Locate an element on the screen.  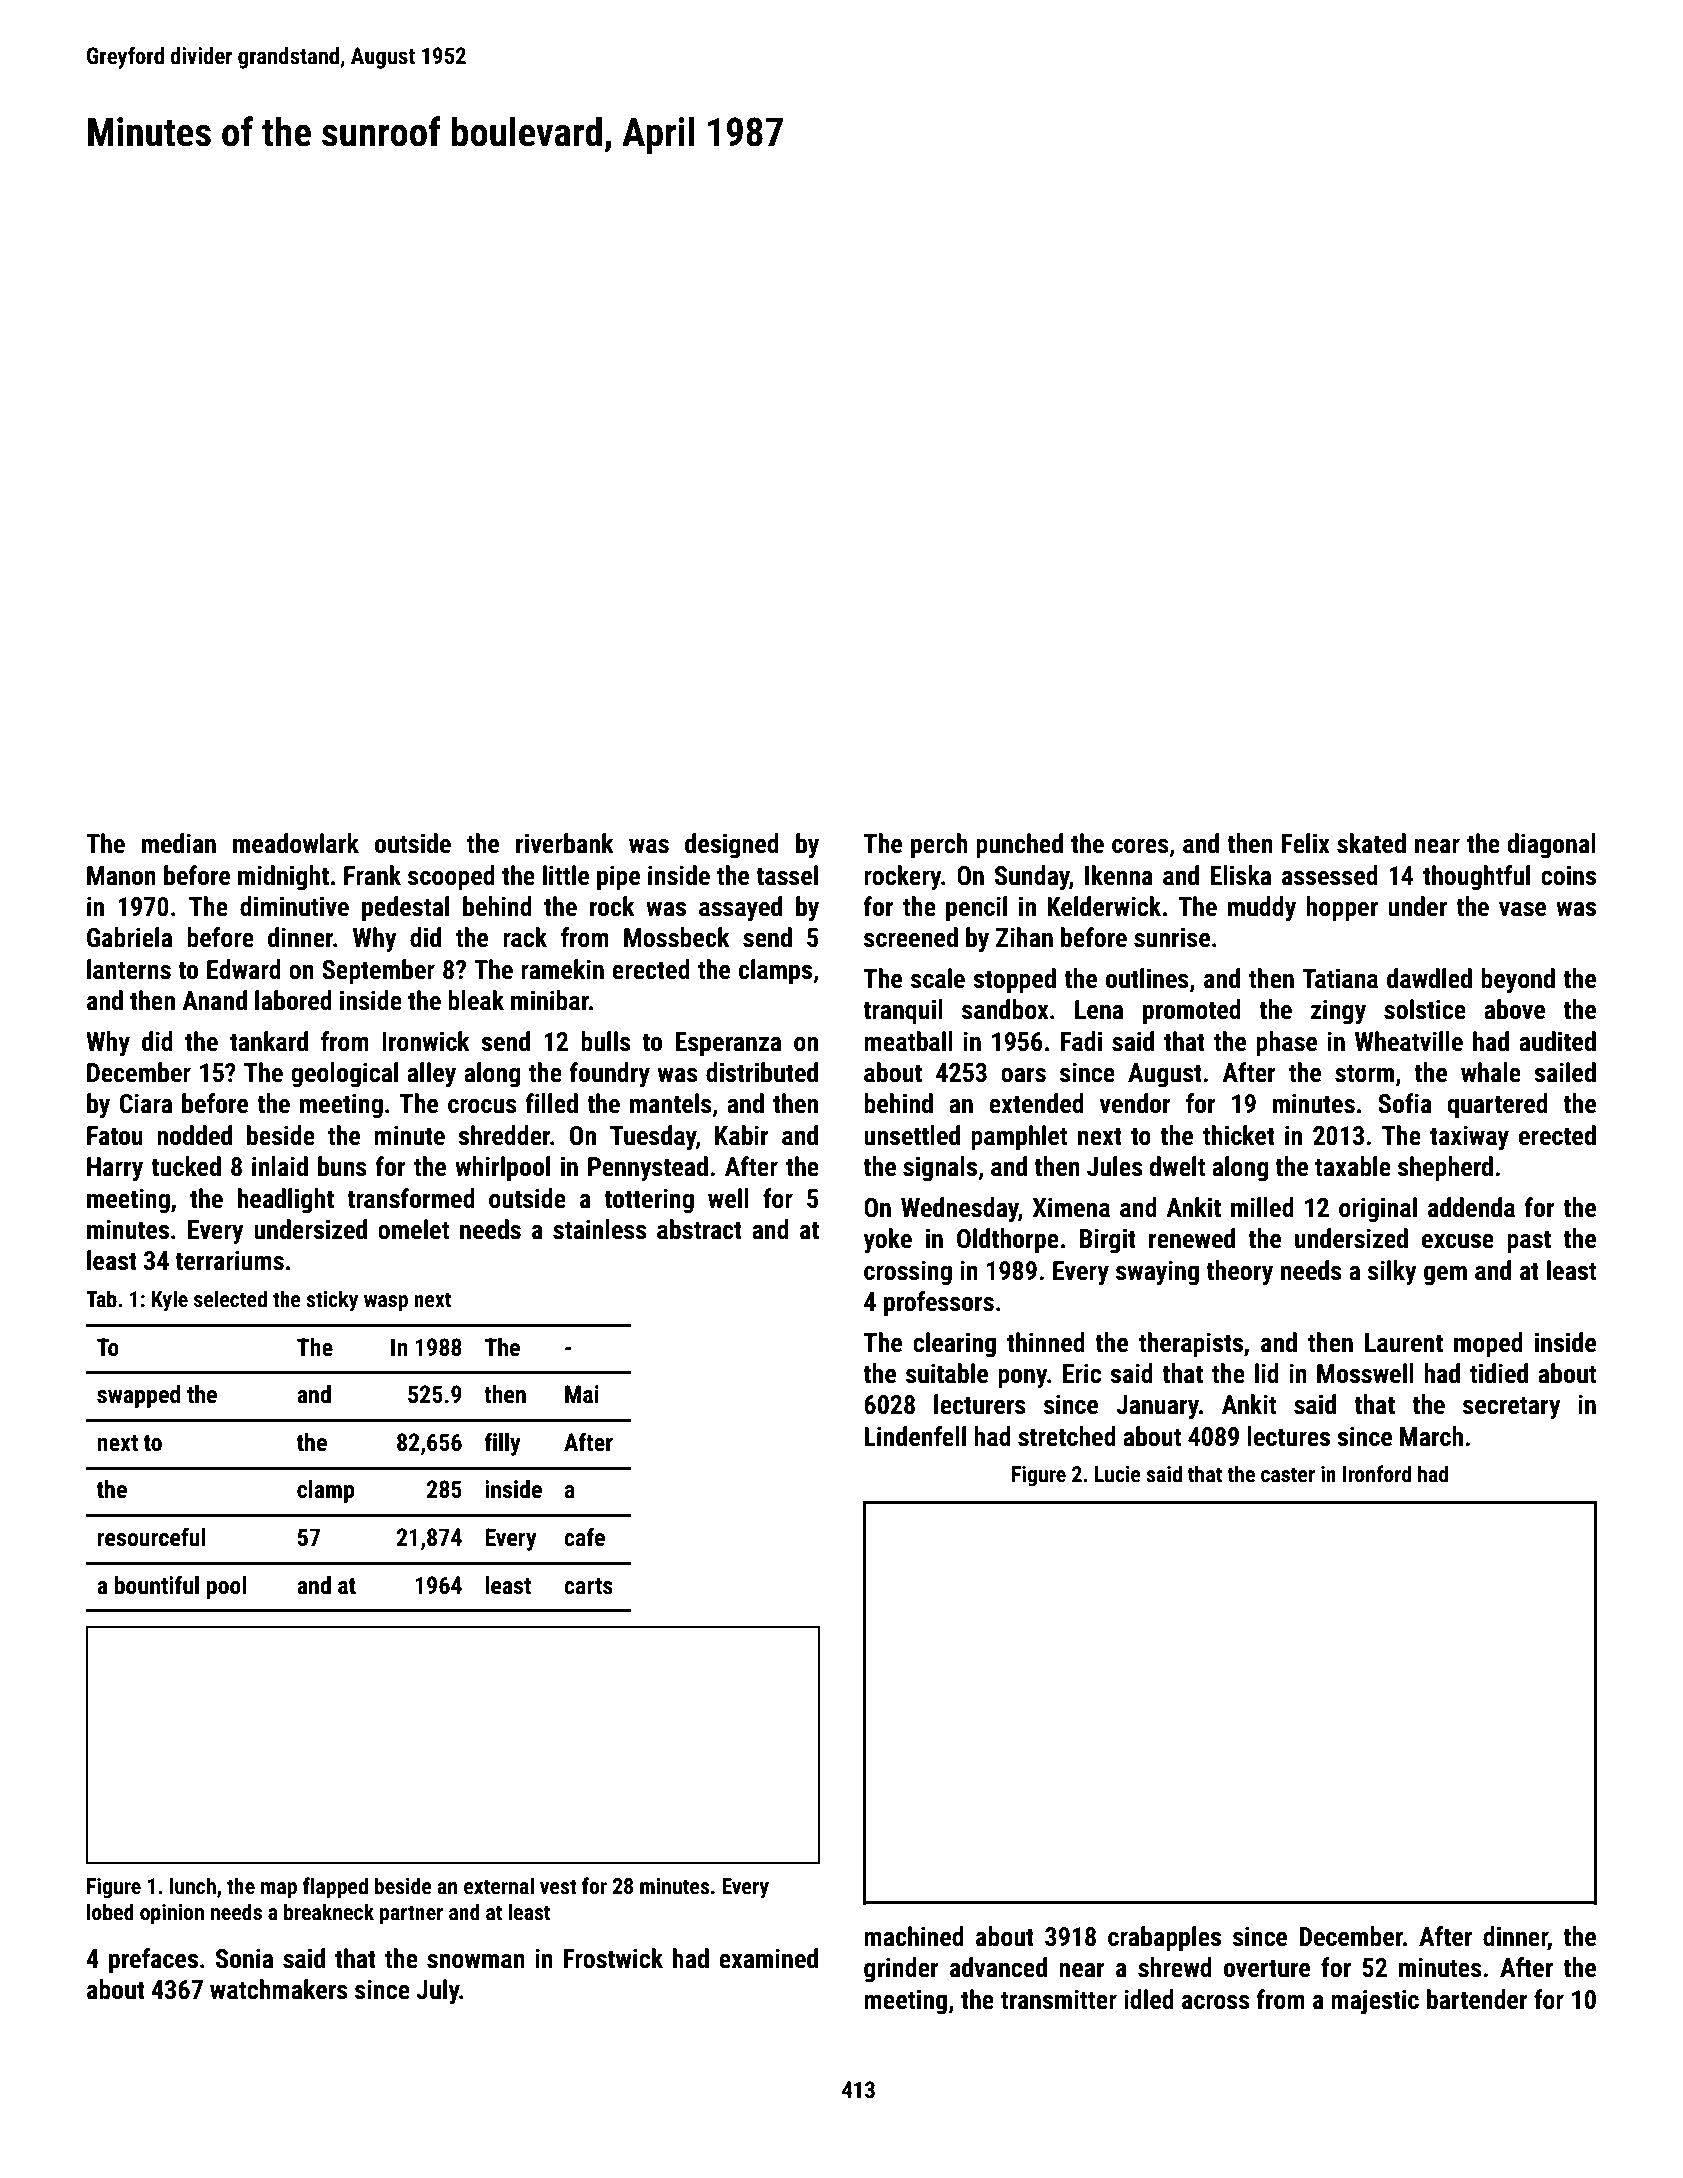
Manon is located at coordinates (121, 876).
